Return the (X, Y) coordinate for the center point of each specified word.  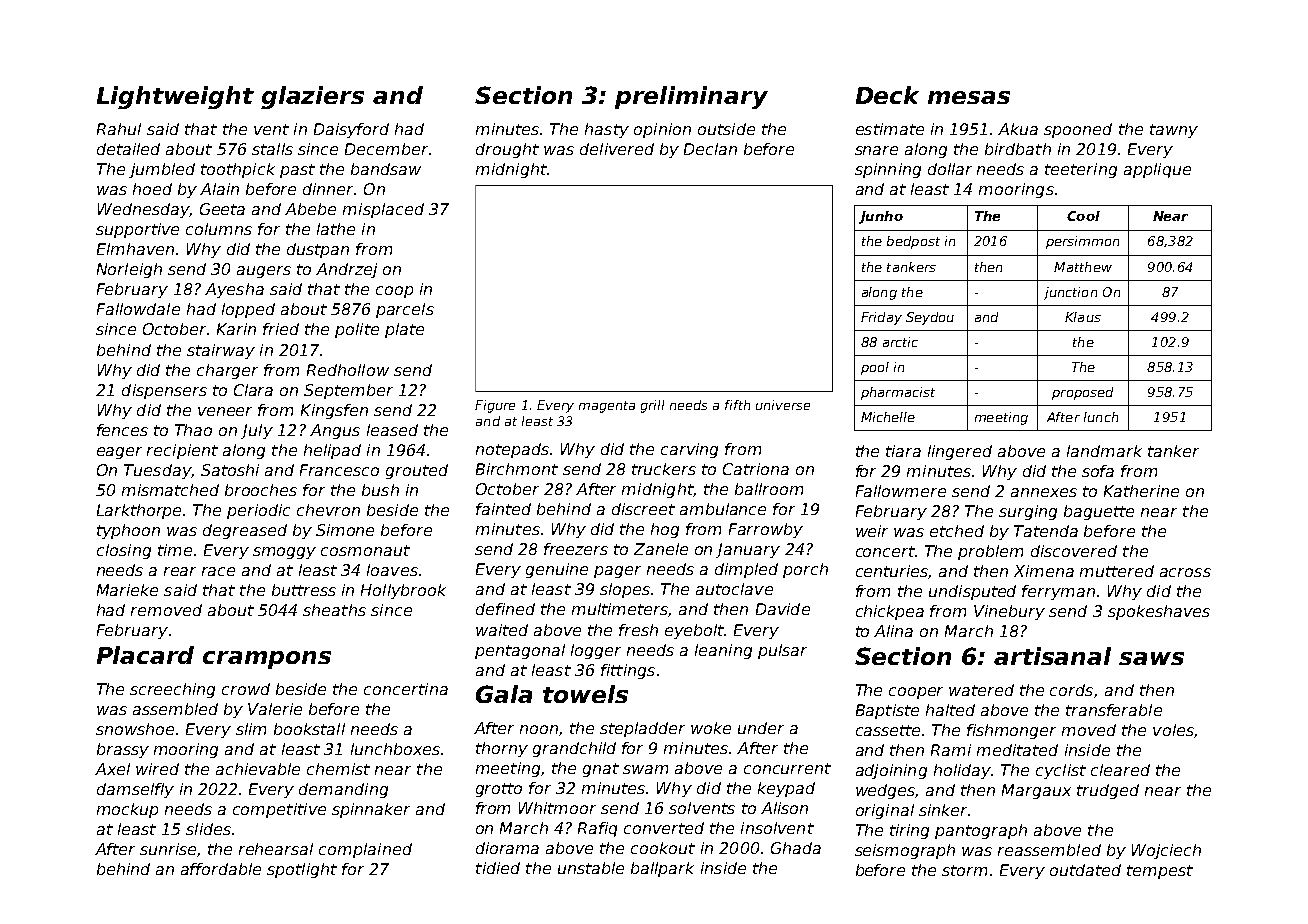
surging (1028, 512)
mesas (969, 97)
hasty (607, 130)
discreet (643, 509)
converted (664, 828)
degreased (245, 531)
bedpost (913, 242)
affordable (221, 869)
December (386, 149)
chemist (338, 769)
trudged (1108, 791)
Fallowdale (138, 309)
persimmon (1082, 242)
